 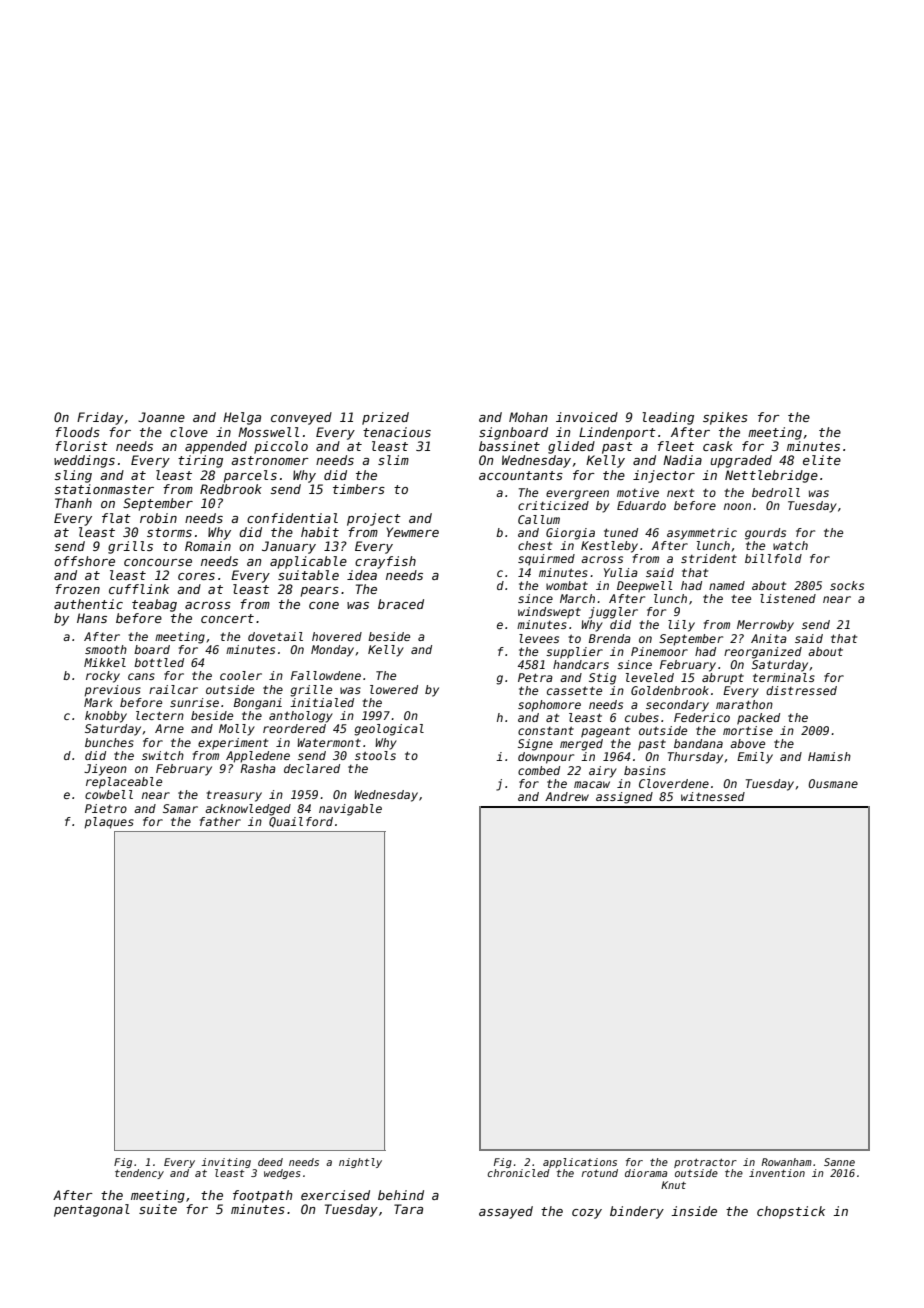 What do you see at coordinates (139, 1174) in the screenshot?
I see `tendency` at bounding box center [139, 1174].
